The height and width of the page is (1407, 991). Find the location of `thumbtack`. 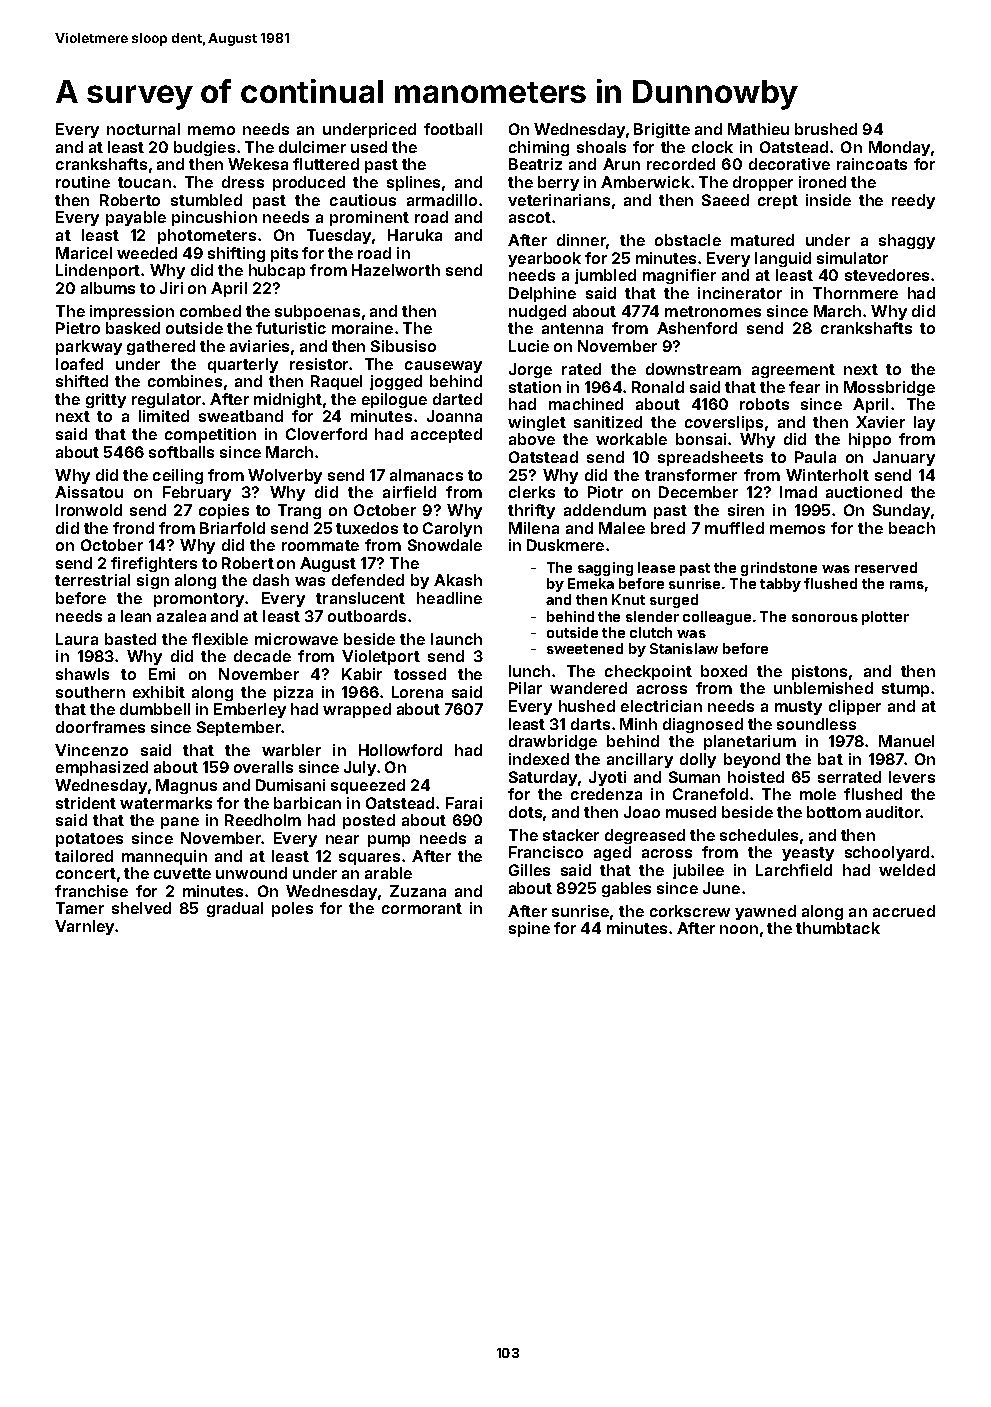

thumbtack is located at coordinates (838, 928).
